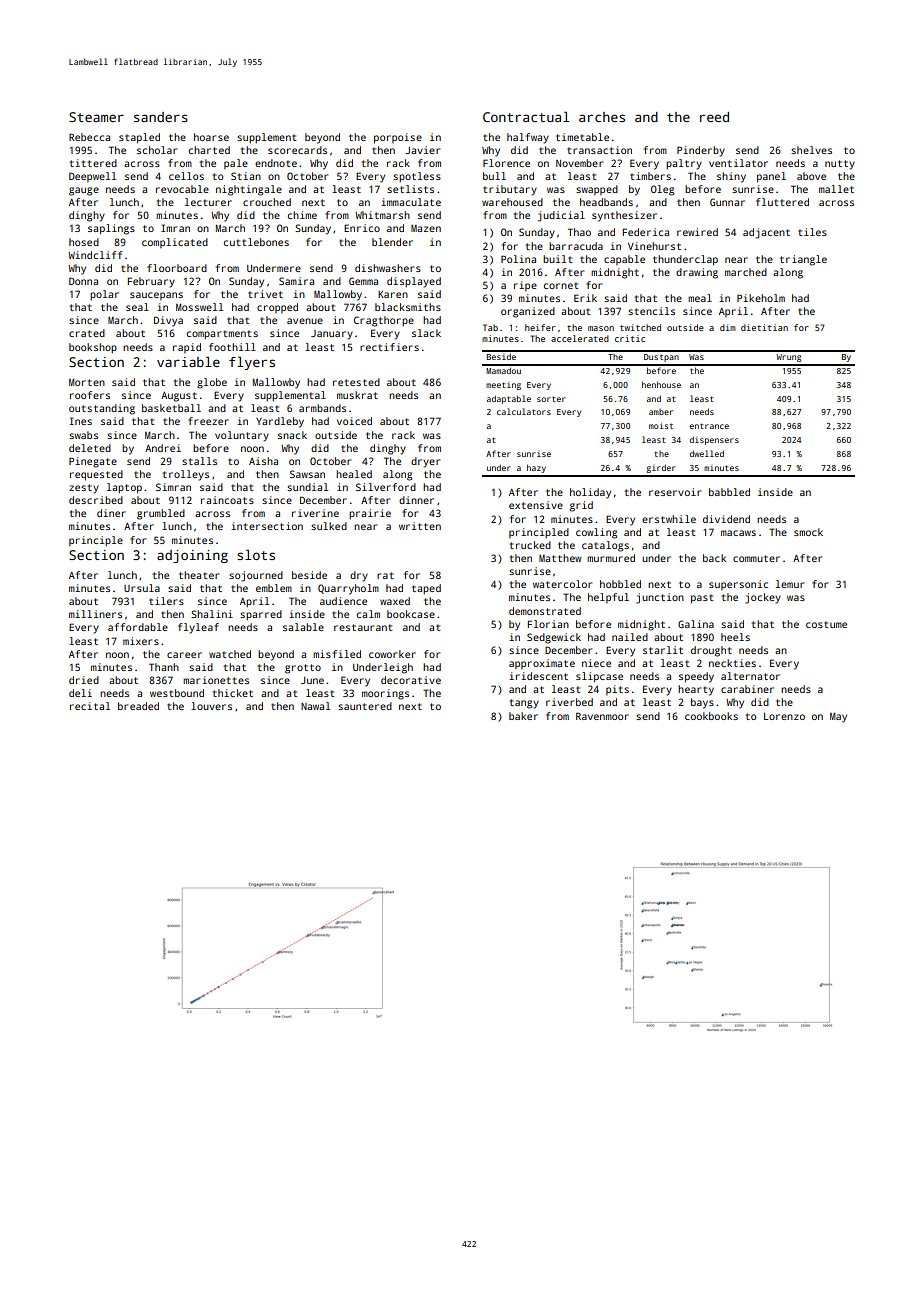 This screenshot has width=924, height=1308. What do you see at coordinates (411, 202) in the screenshot?
I see `immaculate` at bounding box center [411, 202].
